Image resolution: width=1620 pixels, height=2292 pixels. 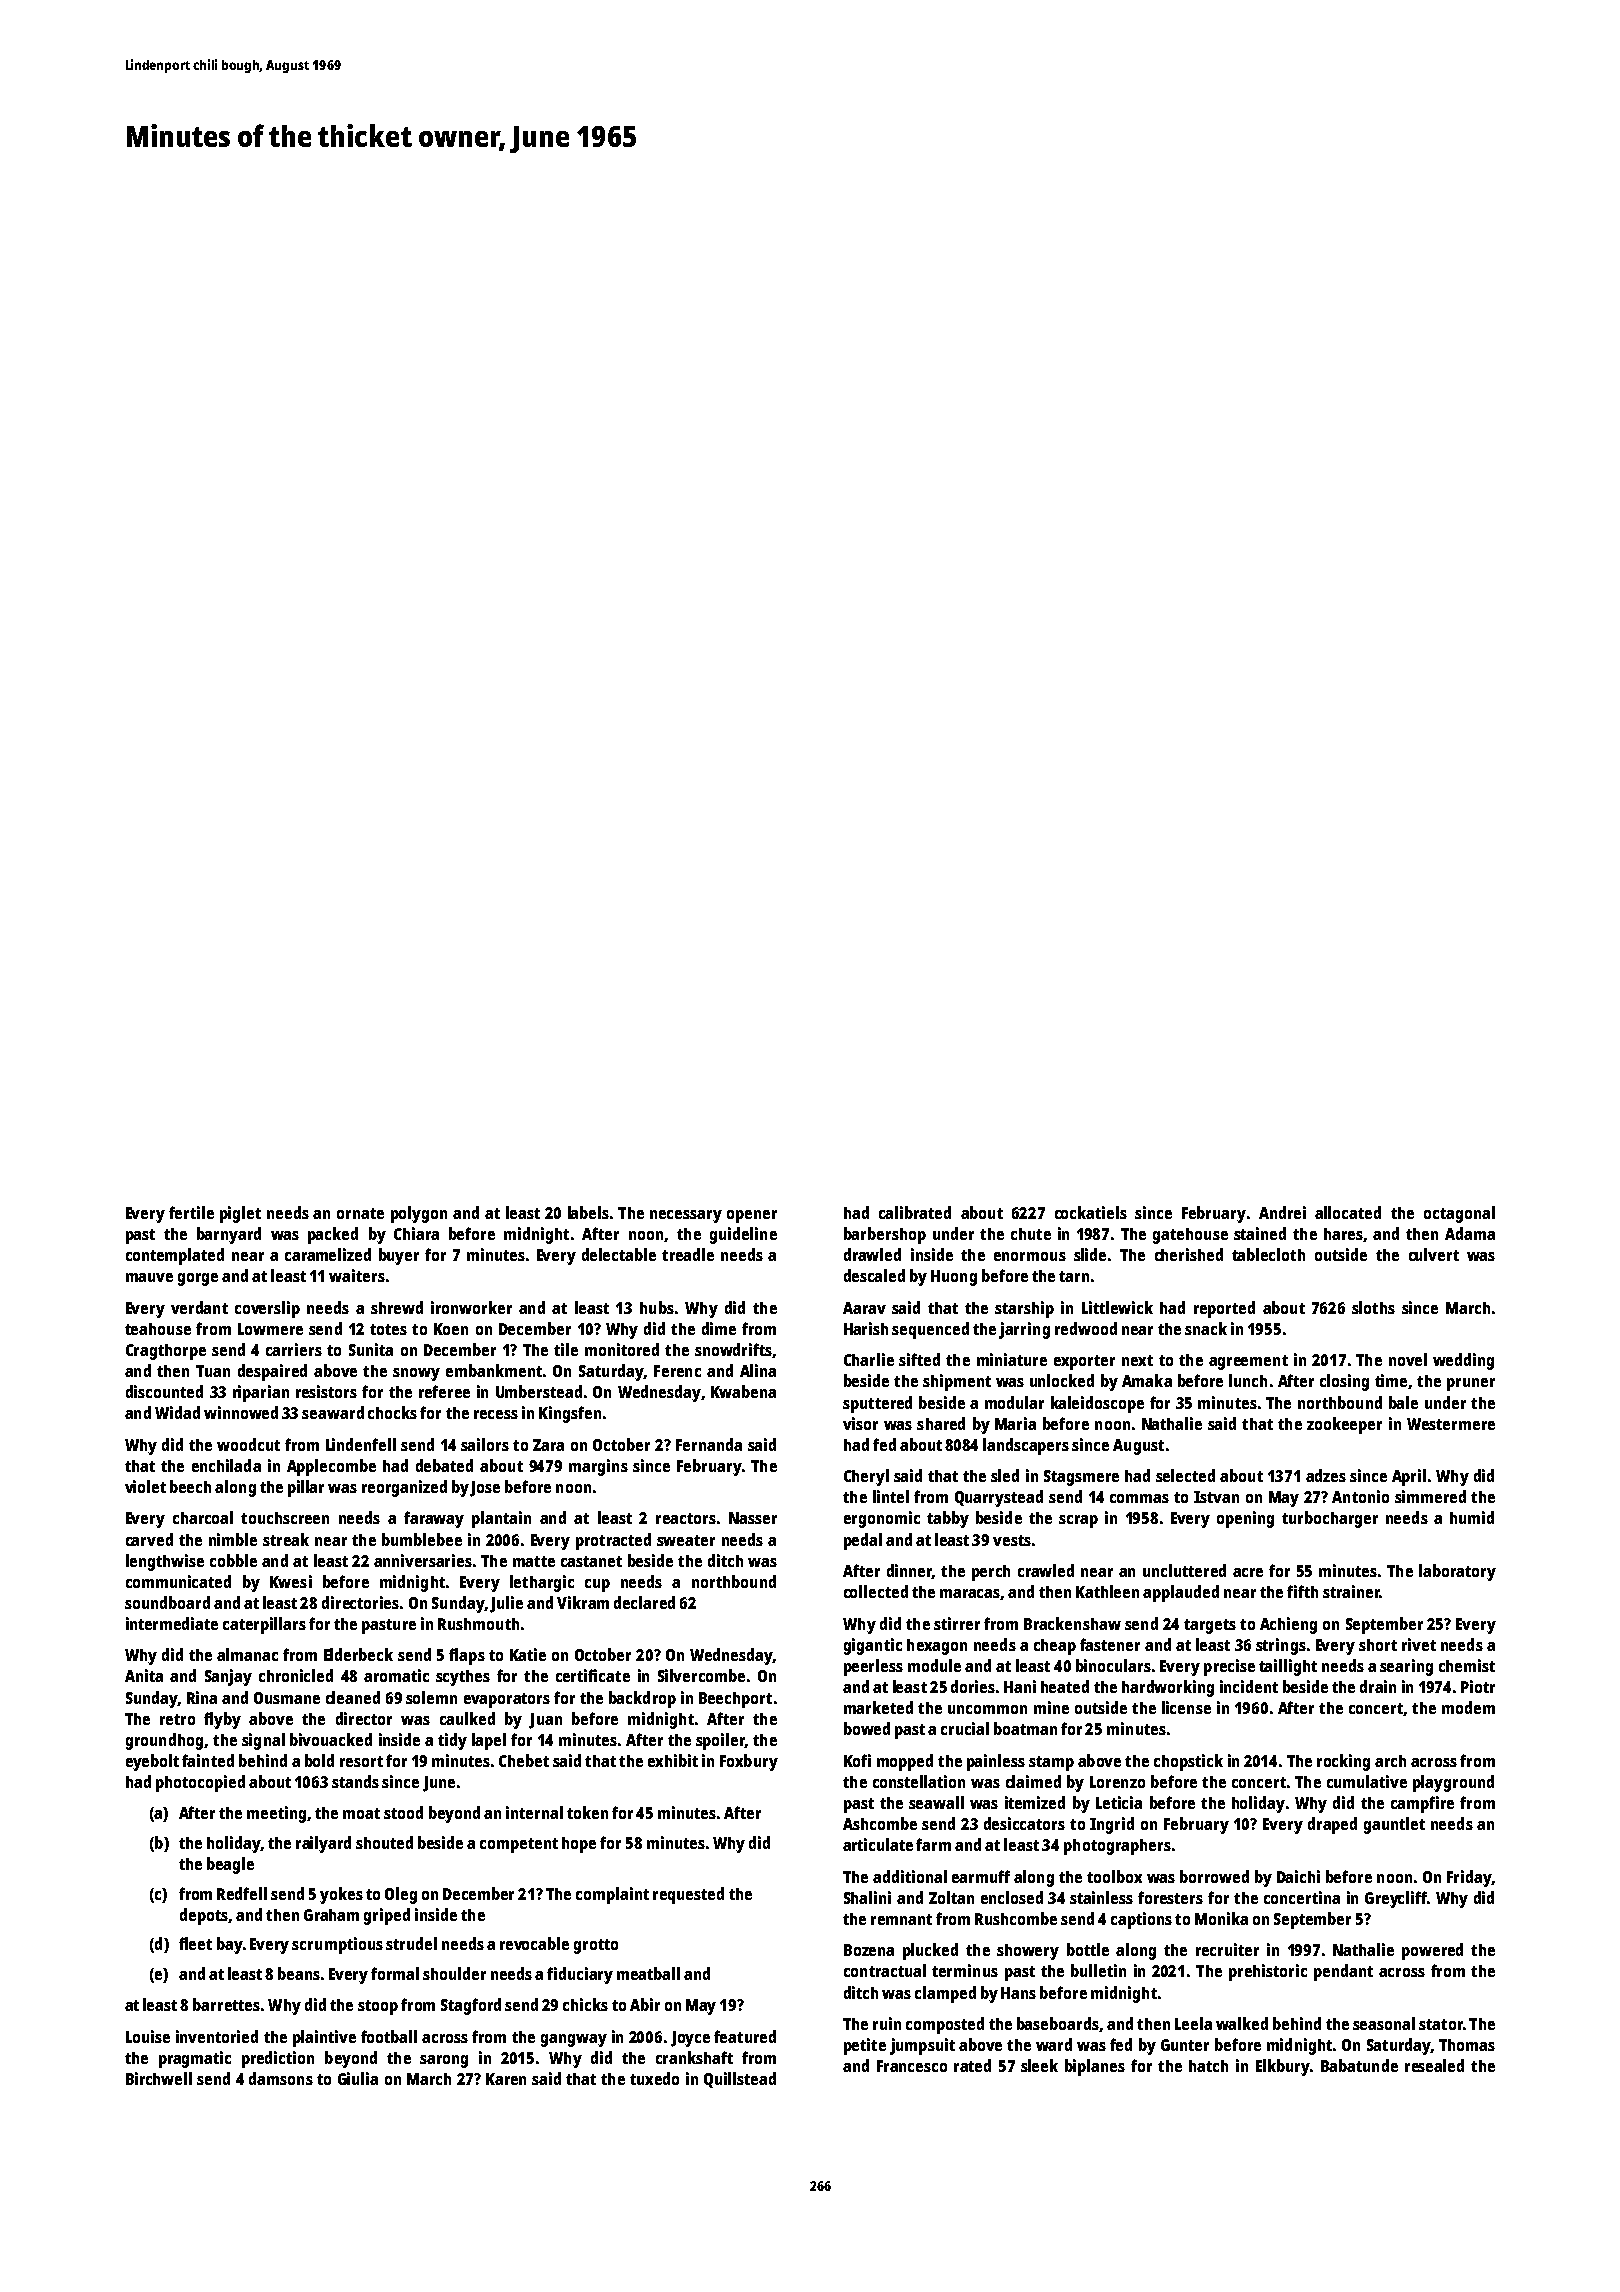 I want to click on cobble, so click(x=233, y=1560).
